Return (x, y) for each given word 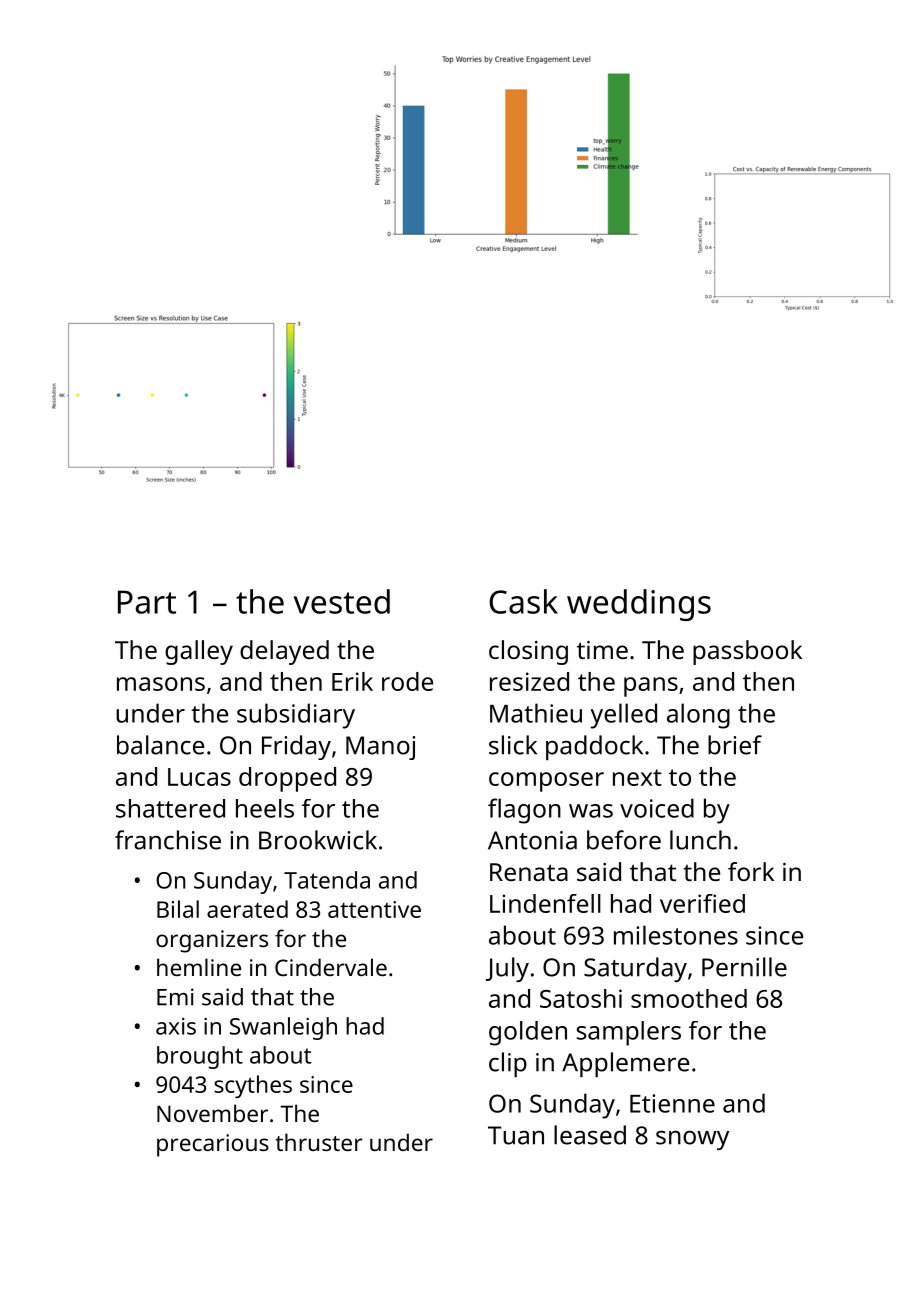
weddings (639, 605)
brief (735, 745)
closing (528, 652)
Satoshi (581, 998)
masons (161, 684)
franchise (168, 840)
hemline (199, 967)
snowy (692, 1140)
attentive (374, 909)
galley (199, 652)
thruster (318, 1142)
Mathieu (536, 713)
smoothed (689, 998)
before (624, 840)
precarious (213, 1145)
